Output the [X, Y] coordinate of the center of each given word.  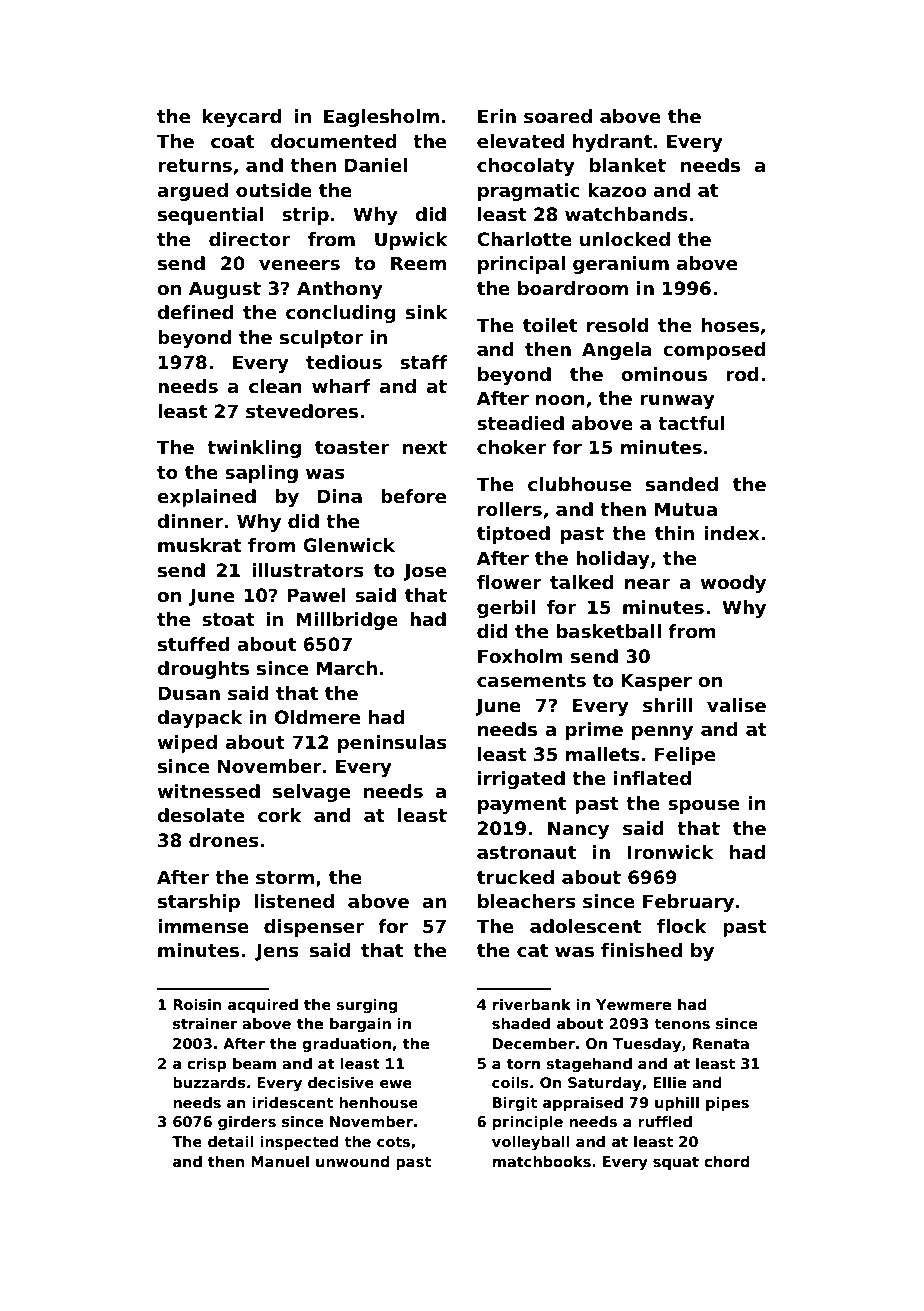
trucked [515, 877]
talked [581, 582]
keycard [242, 118]
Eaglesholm [381, 118]
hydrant [612, 143]
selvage [311, 793]
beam [254, 1063]
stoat [228, 620]
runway [677, 402]
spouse [703, 807]
